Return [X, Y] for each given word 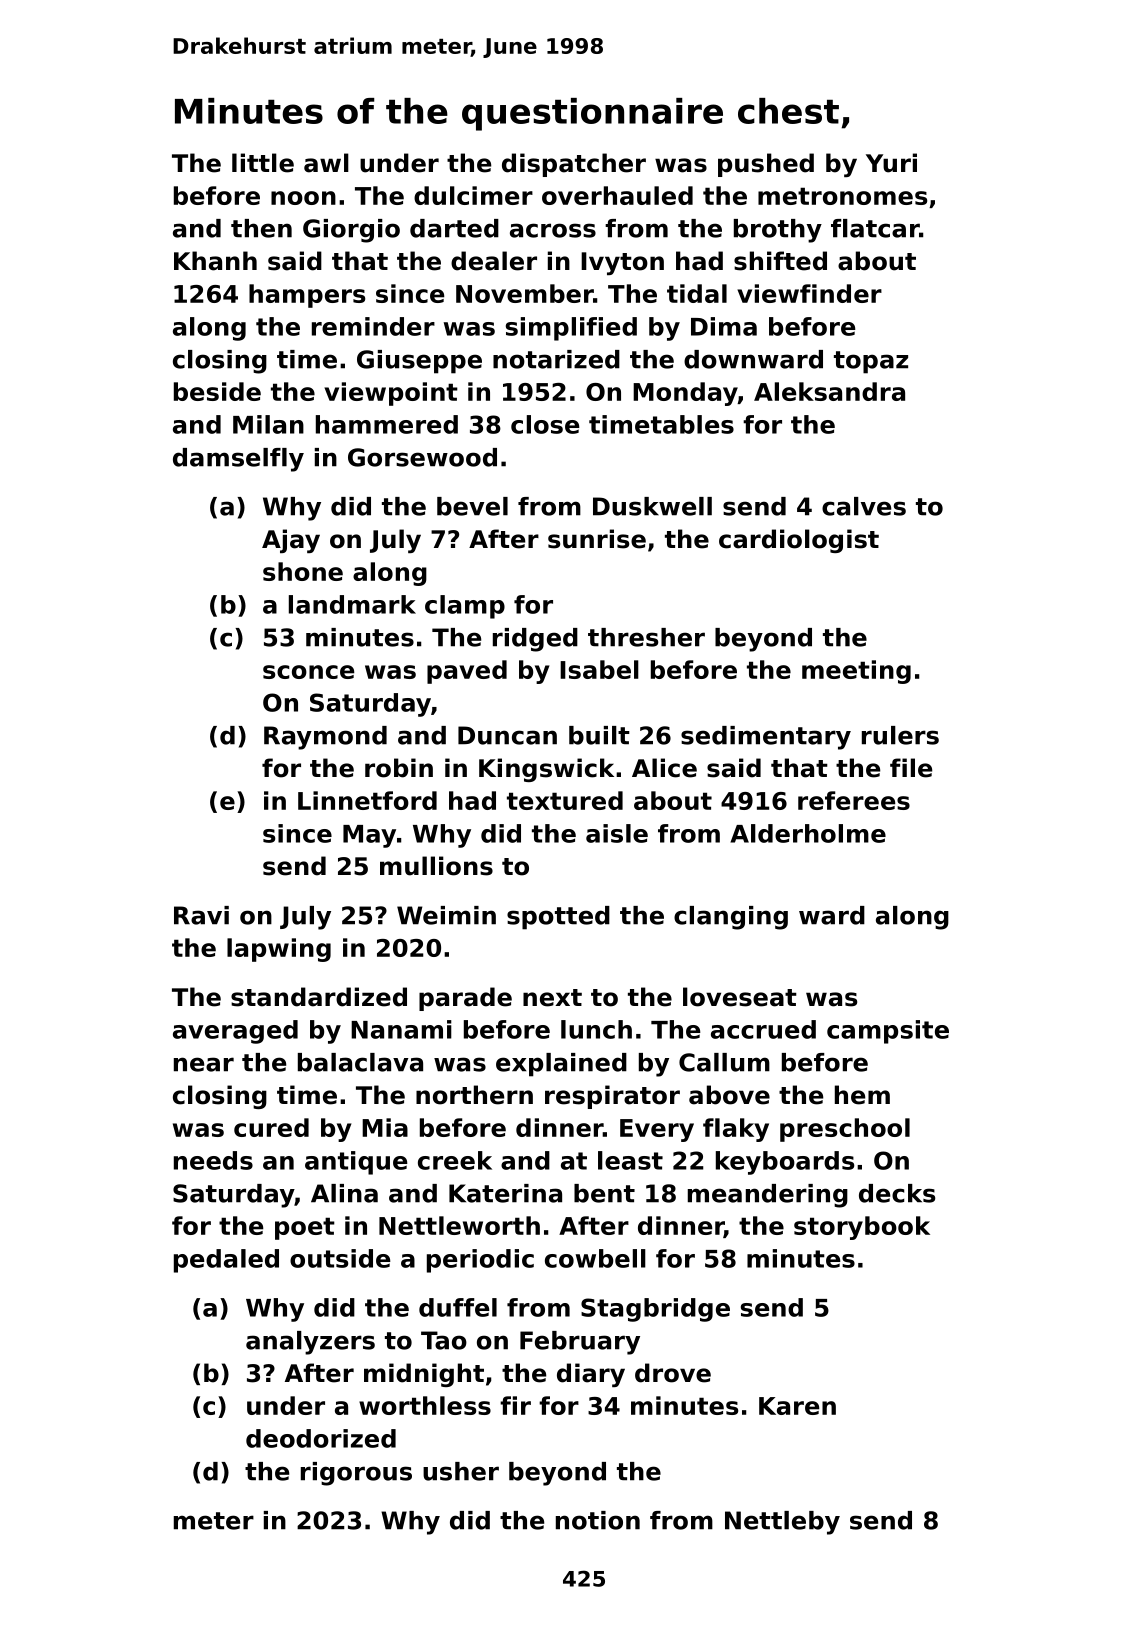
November [524, 293]
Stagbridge [655, 1310]
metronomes [842, 196]
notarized [556, 359]
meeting [856, 672]
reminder [373, 326]
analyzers [310, 1343]
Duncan [507, 735]
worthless [425, 1405]
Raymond [325, 738]
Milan [268, 424]
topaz [871, 362]
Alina [344, 1193]
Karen [797, 1406]
